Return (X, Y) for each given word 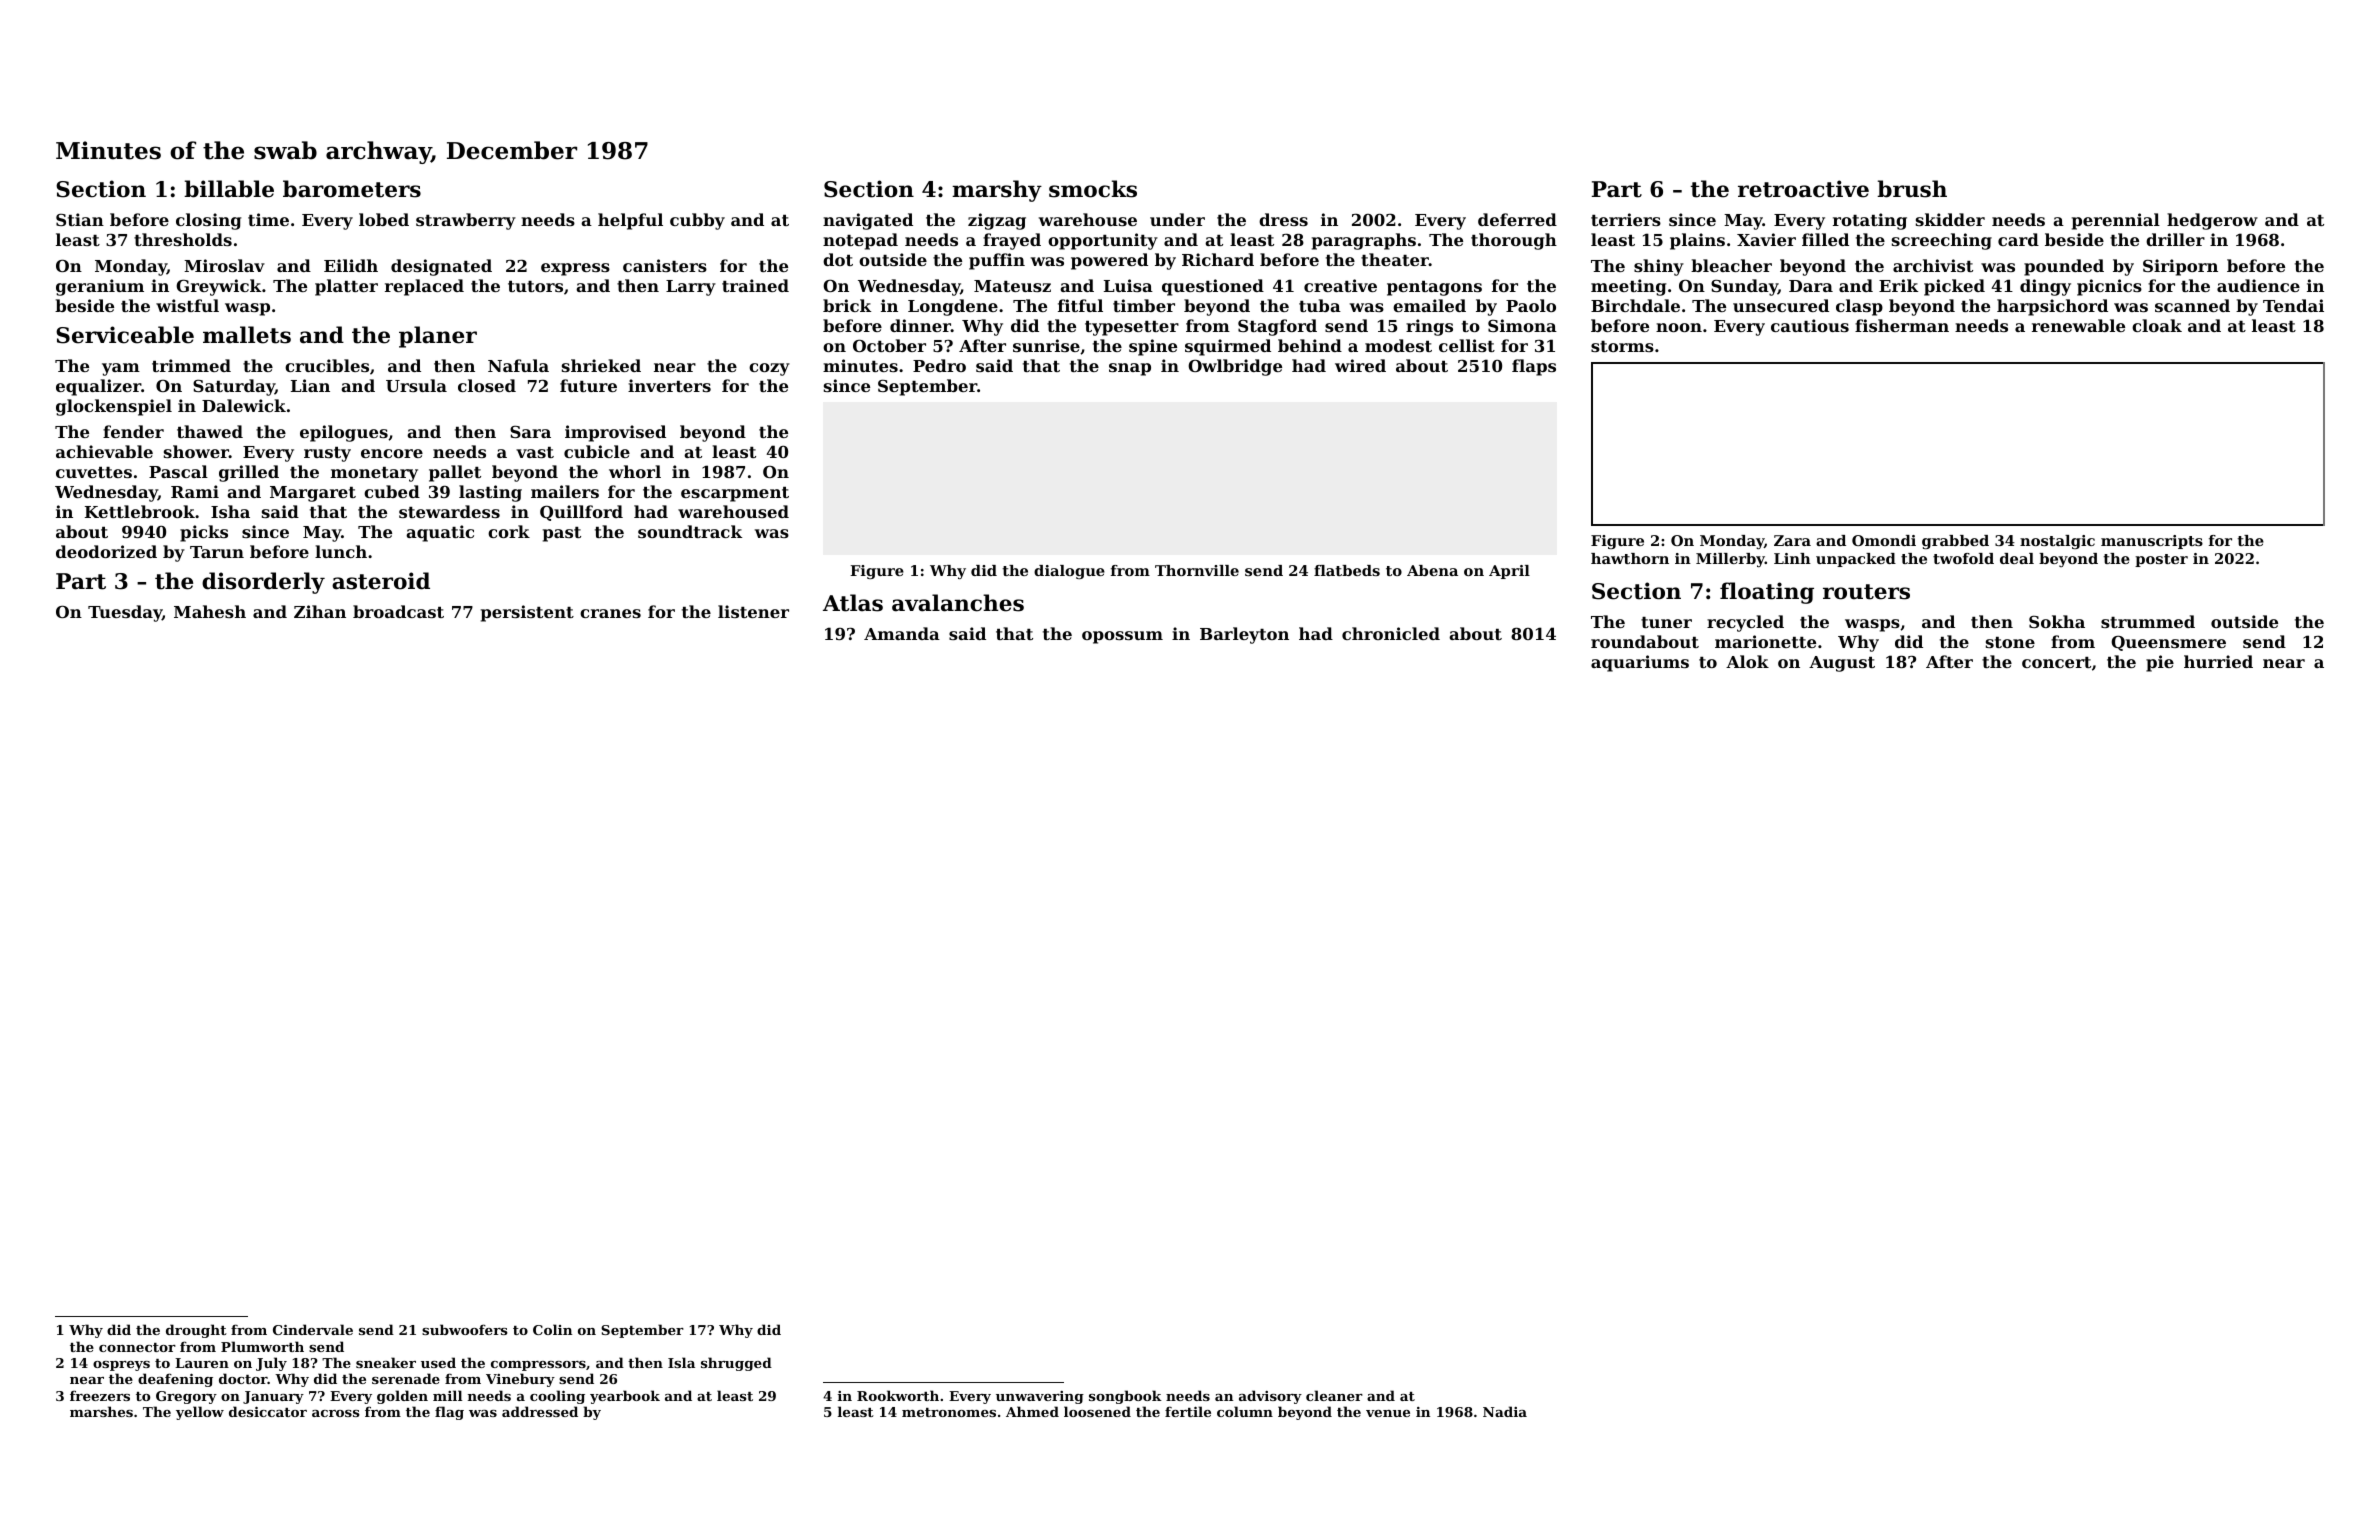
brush (1912, 189)
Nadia (1505, 1411)
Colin (552, 1329)
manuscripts (2152, 542)
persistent (527, 613)
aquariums (1640, 663)
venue (1388, 1413)
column (1245, 1411)
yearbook (625, 1397)
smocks (1093, 189)
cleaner (1334, 1395)
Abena (1432, 570)
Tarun (217, 552)
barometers (352, 189)
